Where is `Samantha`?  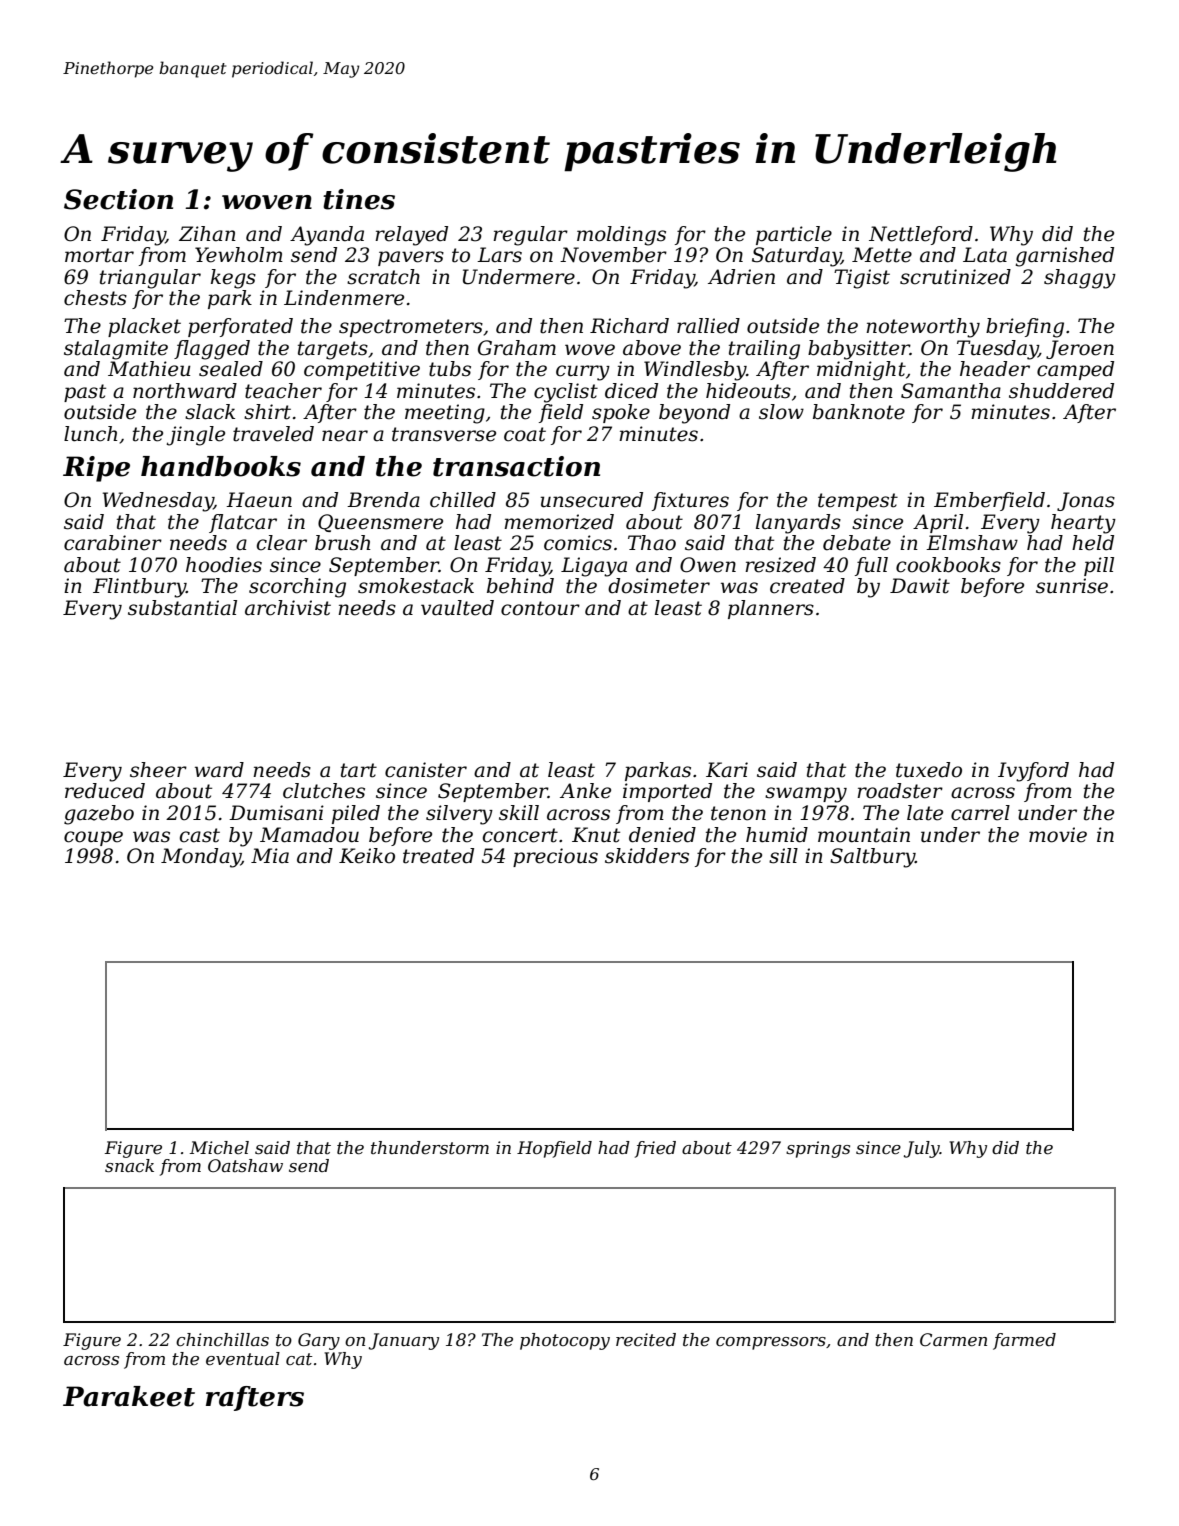 Samantha is located at coordinates (951, 391).
